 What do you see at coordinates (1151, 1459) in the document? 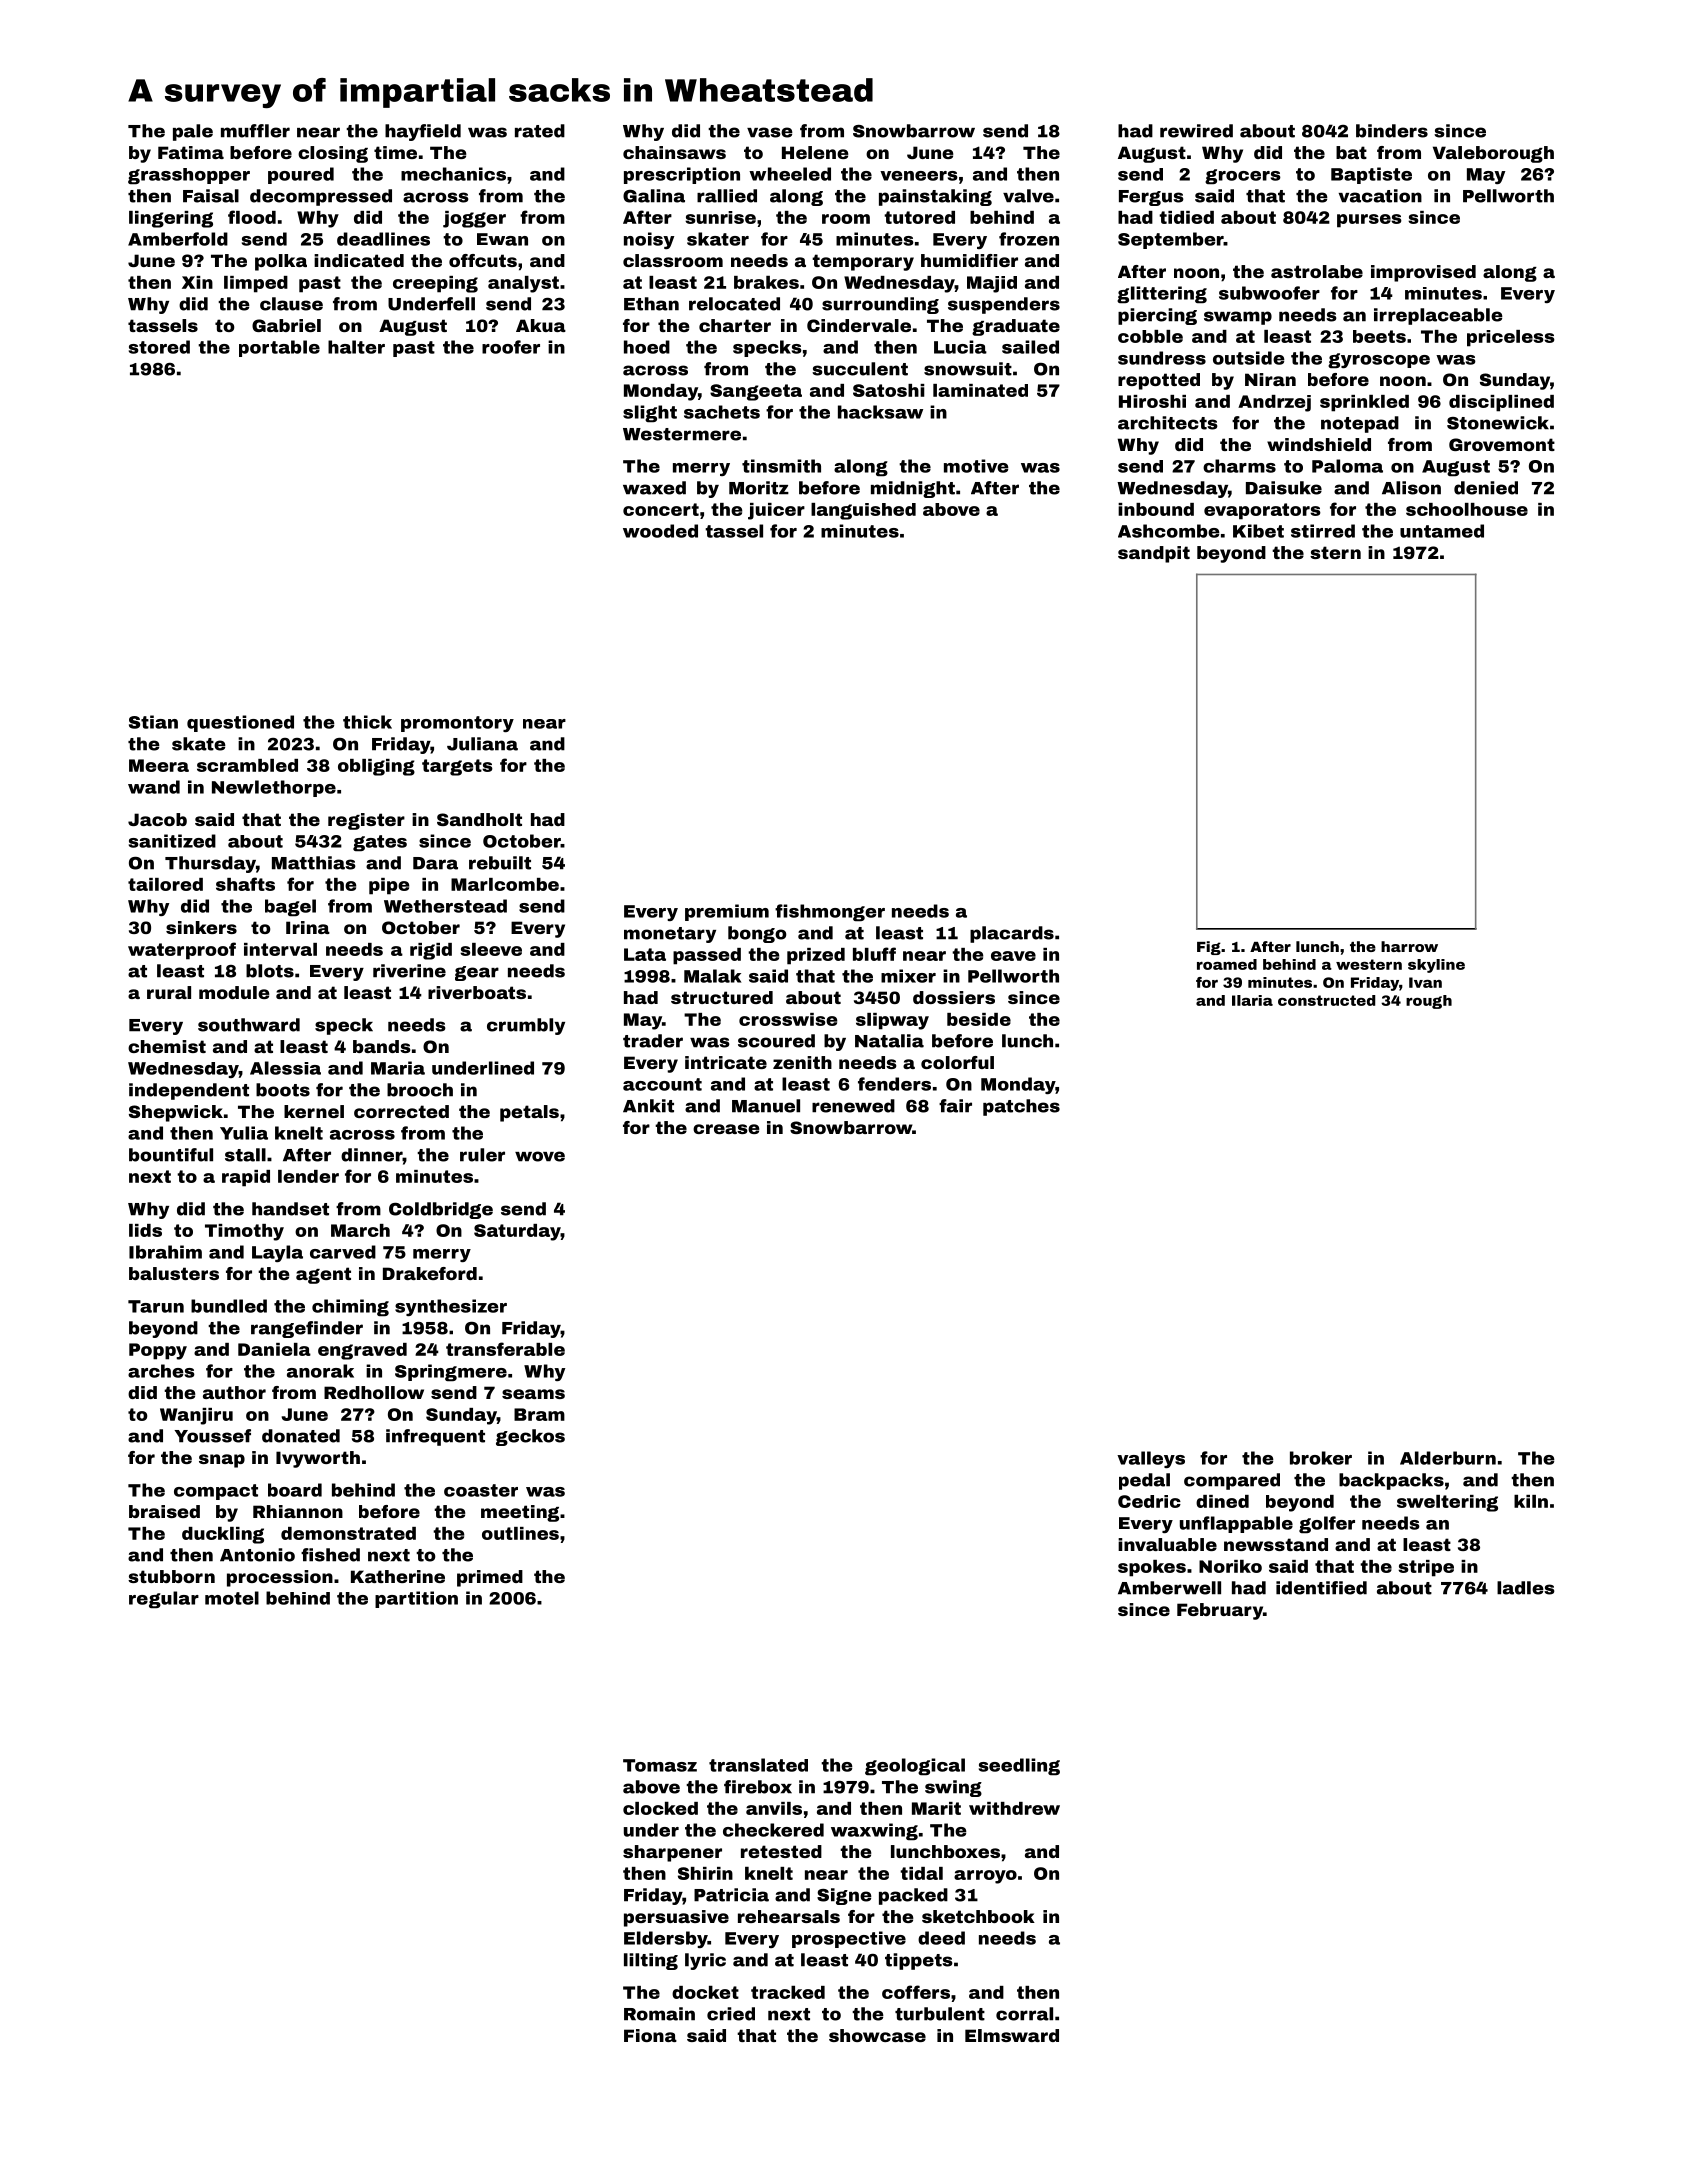
I see `valleys` at bounding box center [1151, 1459].
